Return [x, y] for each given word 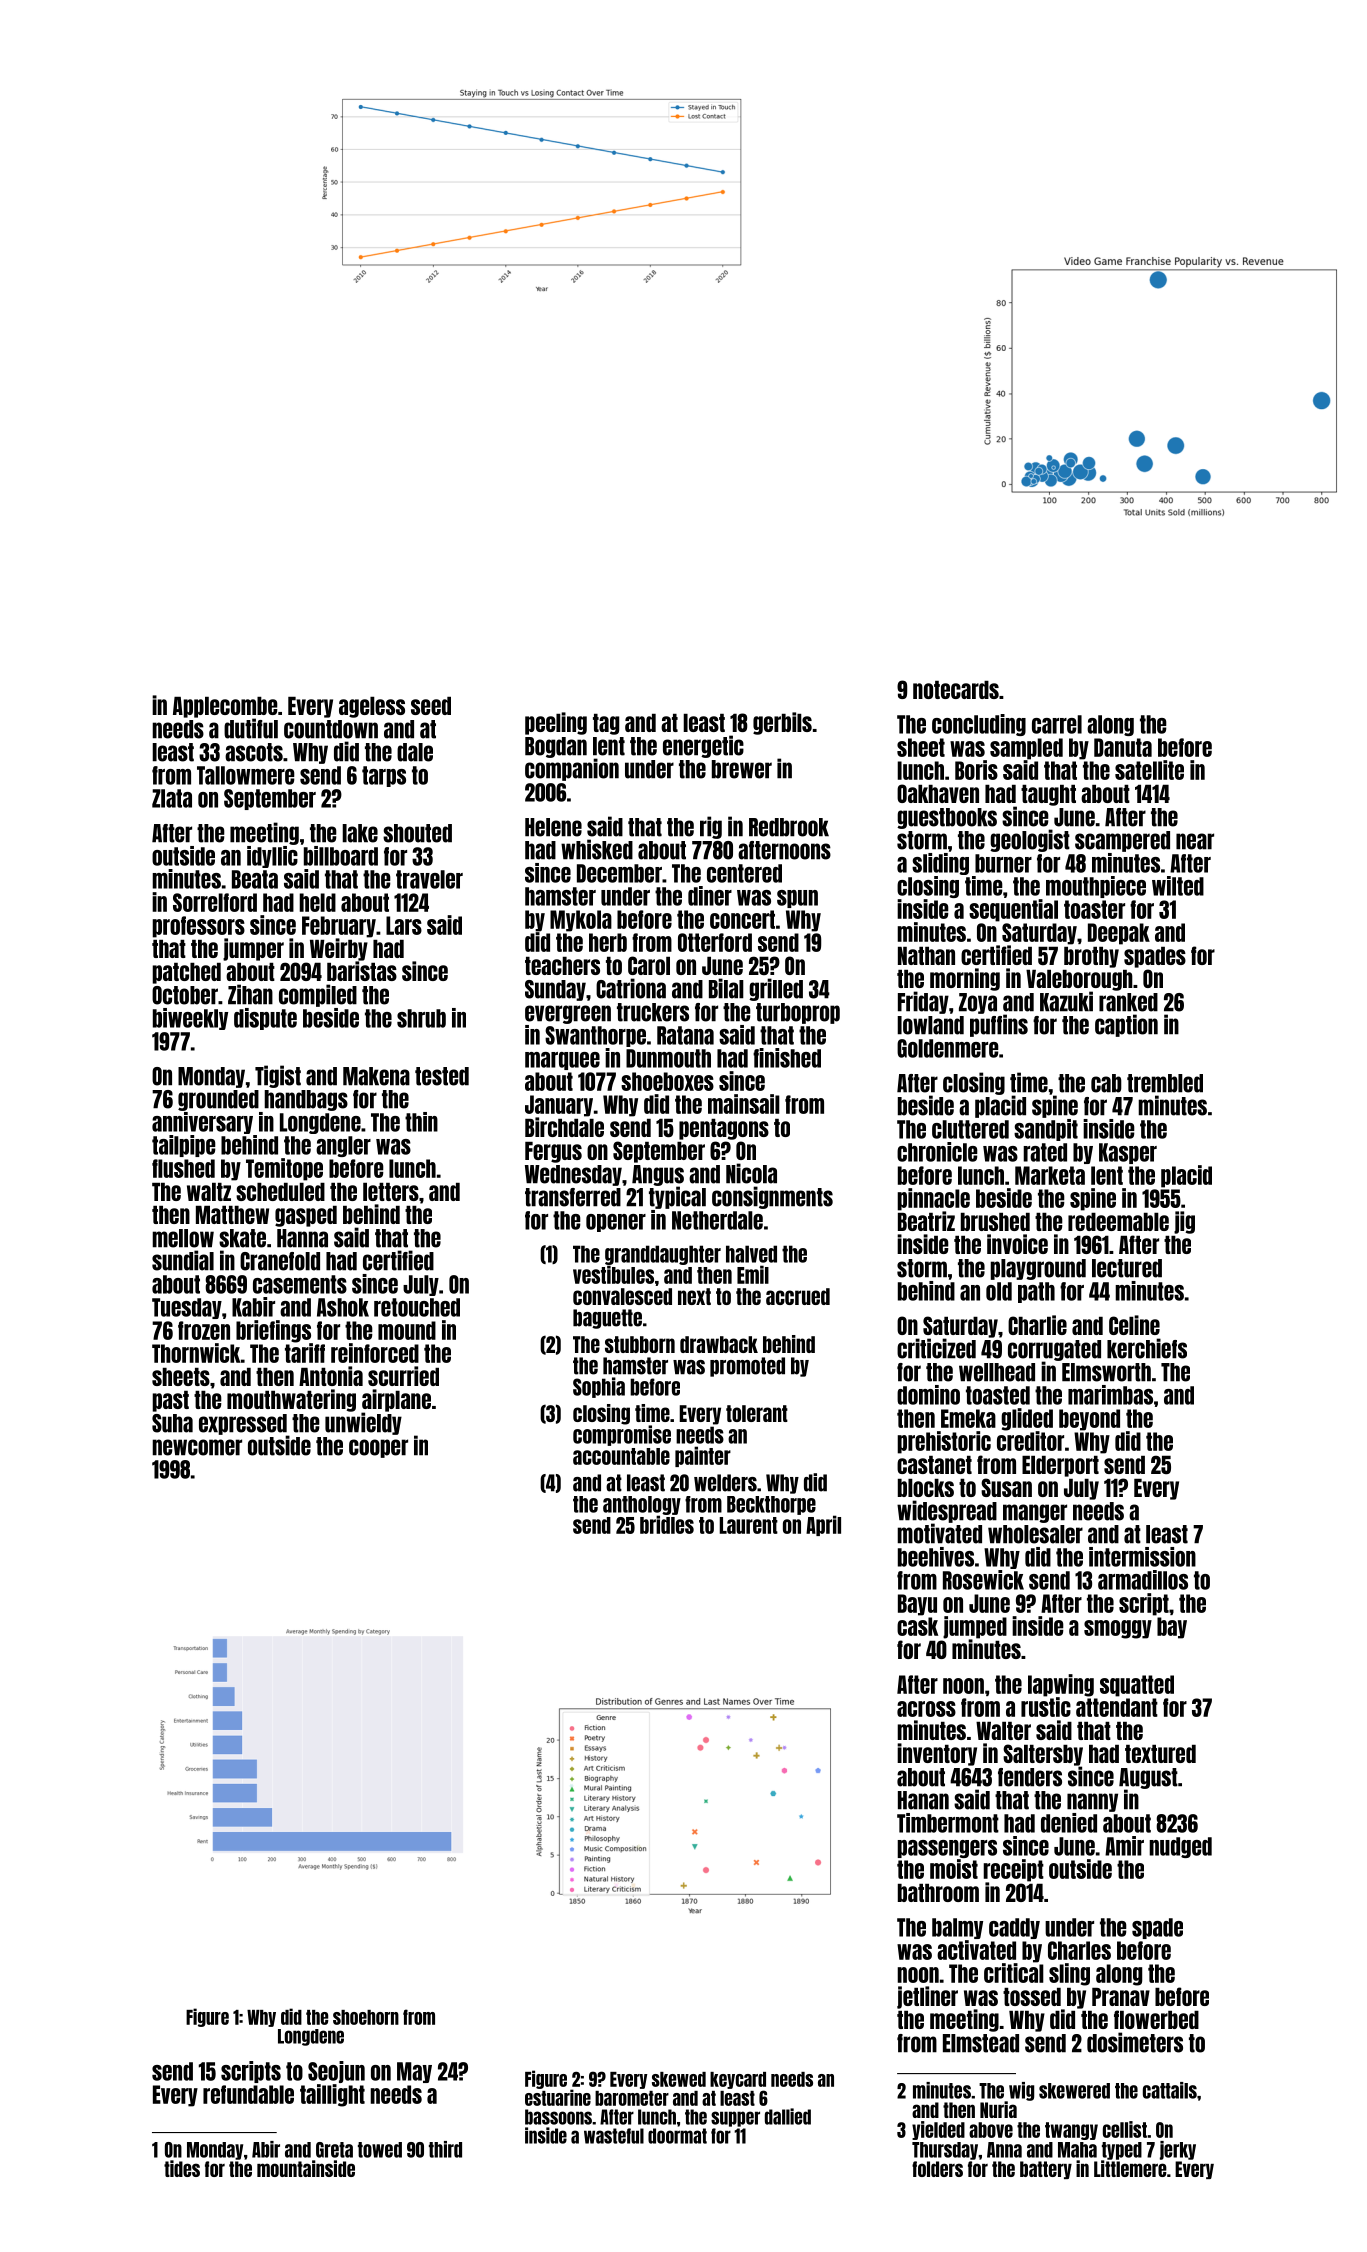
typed [1122, 2151]
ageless [372, 707]
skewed [679, 2079]
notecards [956, 690]
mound [407, 1330]
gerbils [782, 723]
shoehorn [366, 2017]
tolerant [757, 1413]
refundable [248, 2094]
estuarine [558, 2097]
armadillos [1143, 1580]
